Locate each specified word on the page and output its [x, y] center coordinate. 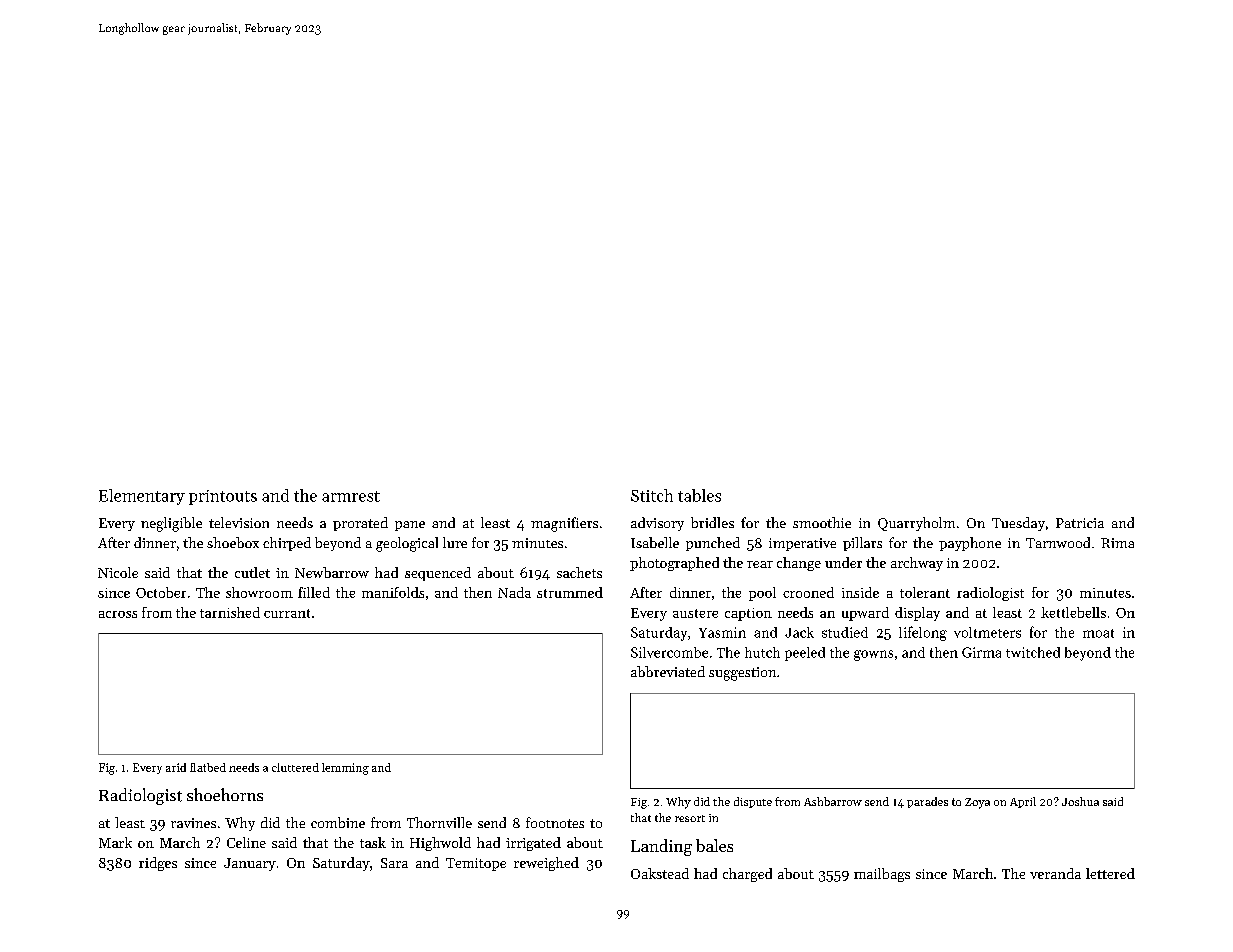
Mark [115, 842]
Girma [981, 652]
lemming [345, 769]
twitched [1033, 652]
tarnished [230, 612]
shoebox [233, 542]
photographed [674, 564]
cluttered [295, 767]
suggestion [742, 674]
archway [917, 564]
